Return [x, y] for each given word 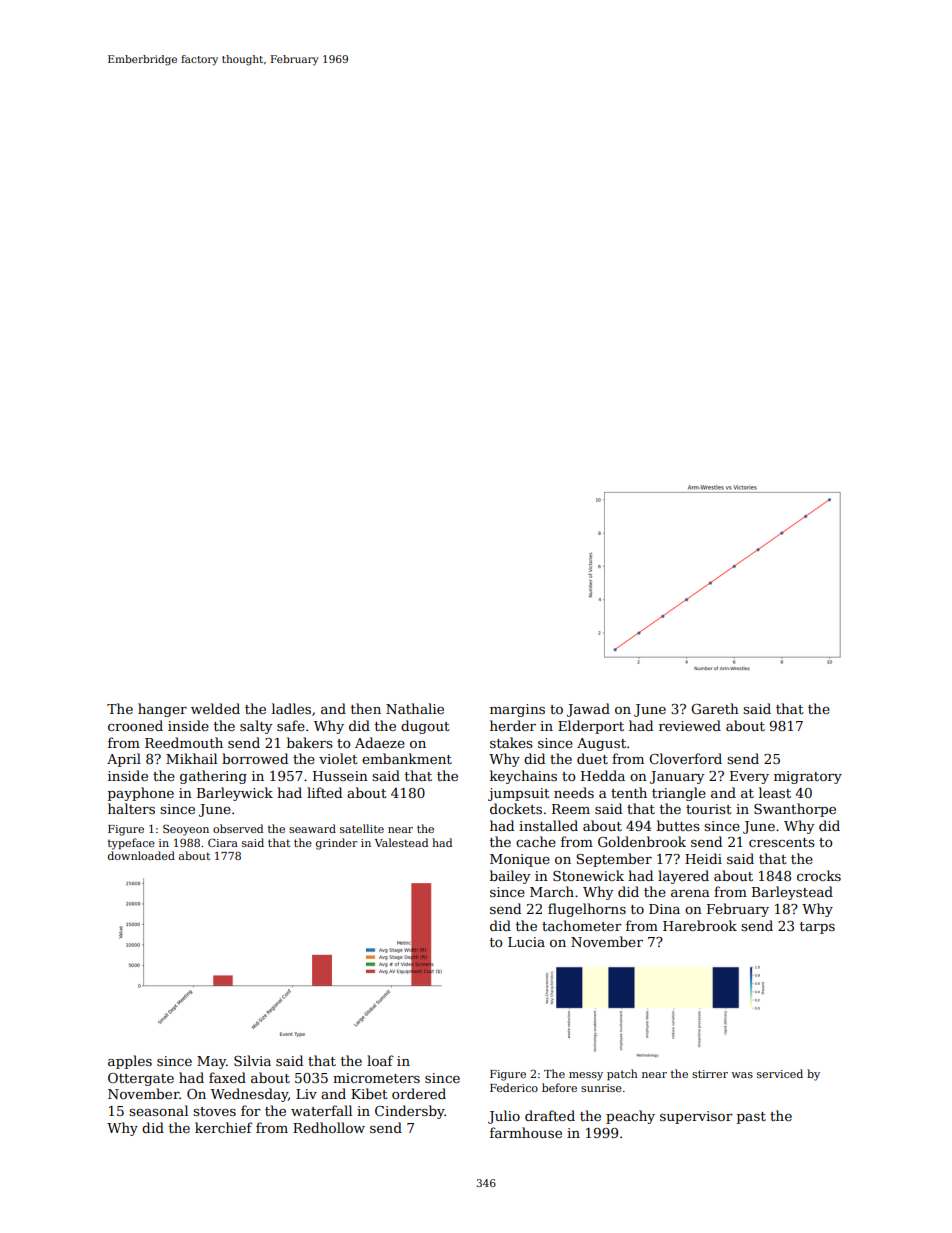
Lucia [526, 942]
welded [215, 708]
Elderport [591, 727]
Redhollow [329, 1127]
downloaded [141, 855]
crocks [819, 875]
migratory [808, 777]
